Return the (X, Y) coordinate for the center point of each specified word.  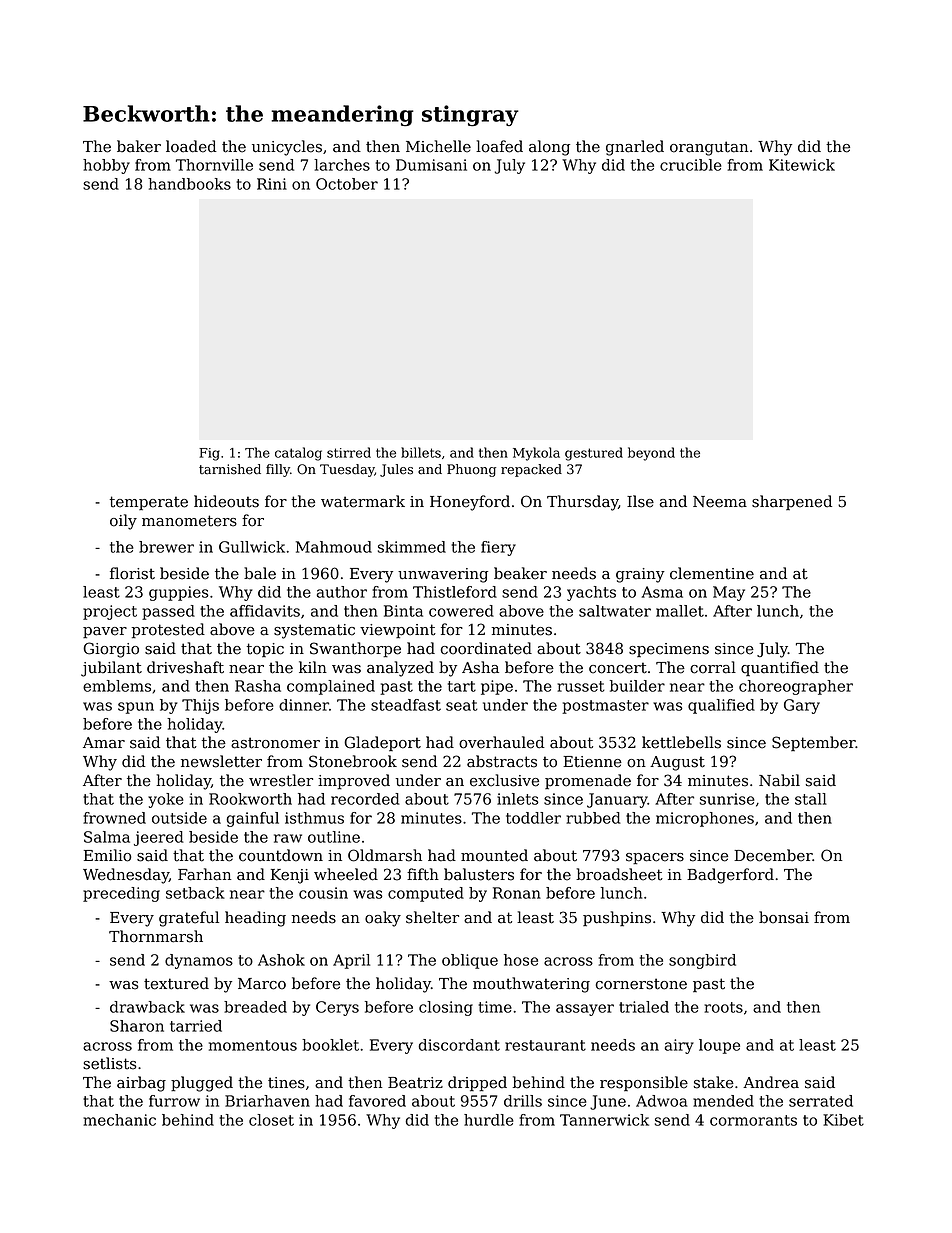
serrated (821, 1101)
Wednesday (126, 876)
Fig (209, 454)
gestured (594, 454)
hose (521, 960)
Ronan (517, 893)
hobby (106, 166)
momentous (253, 1045)
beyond (651, 454)
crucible (691, 165)
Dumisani (431, 165)
